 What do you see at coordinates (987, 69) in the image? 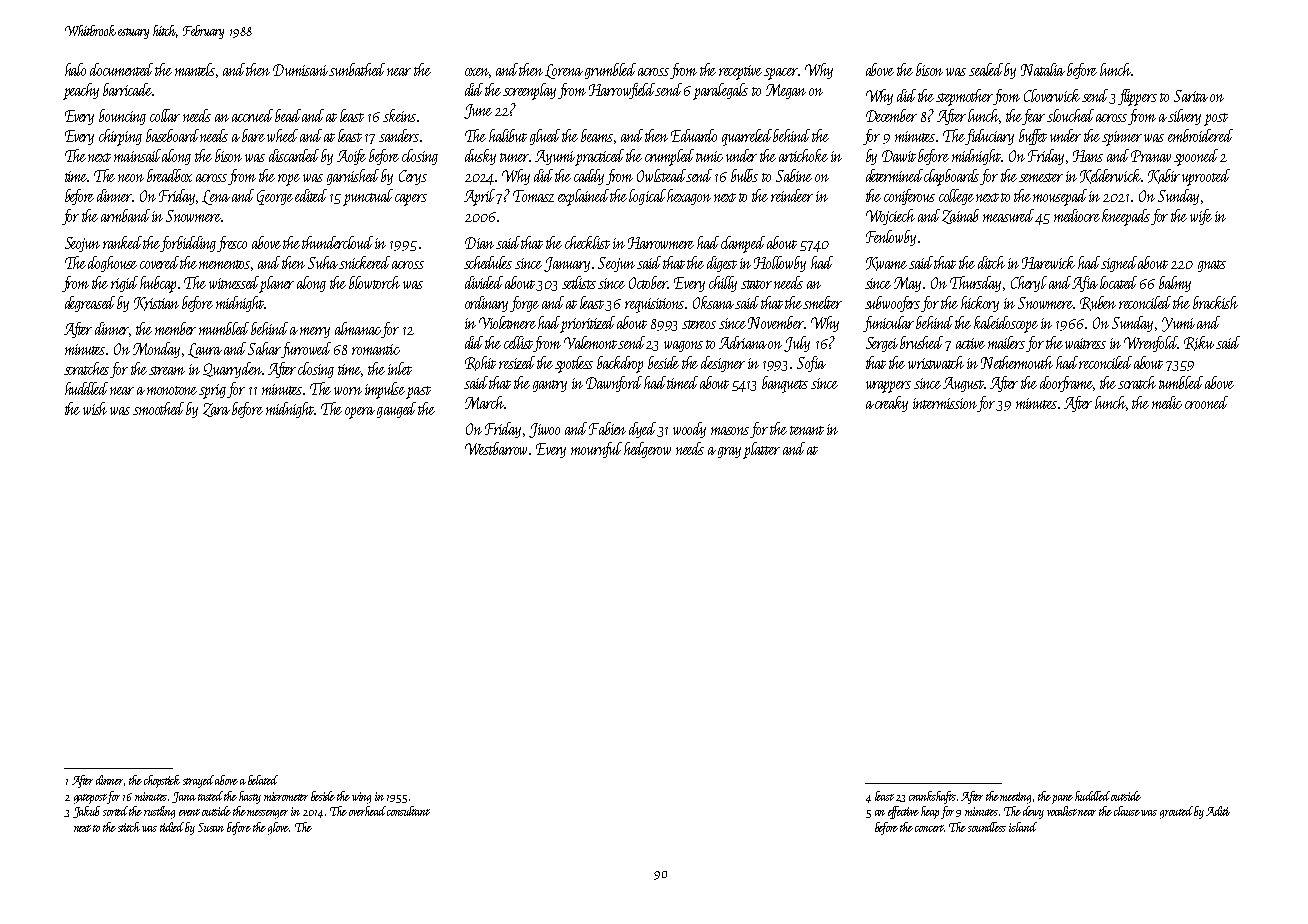
I see `sealed` at bounding box center [987, 69].
